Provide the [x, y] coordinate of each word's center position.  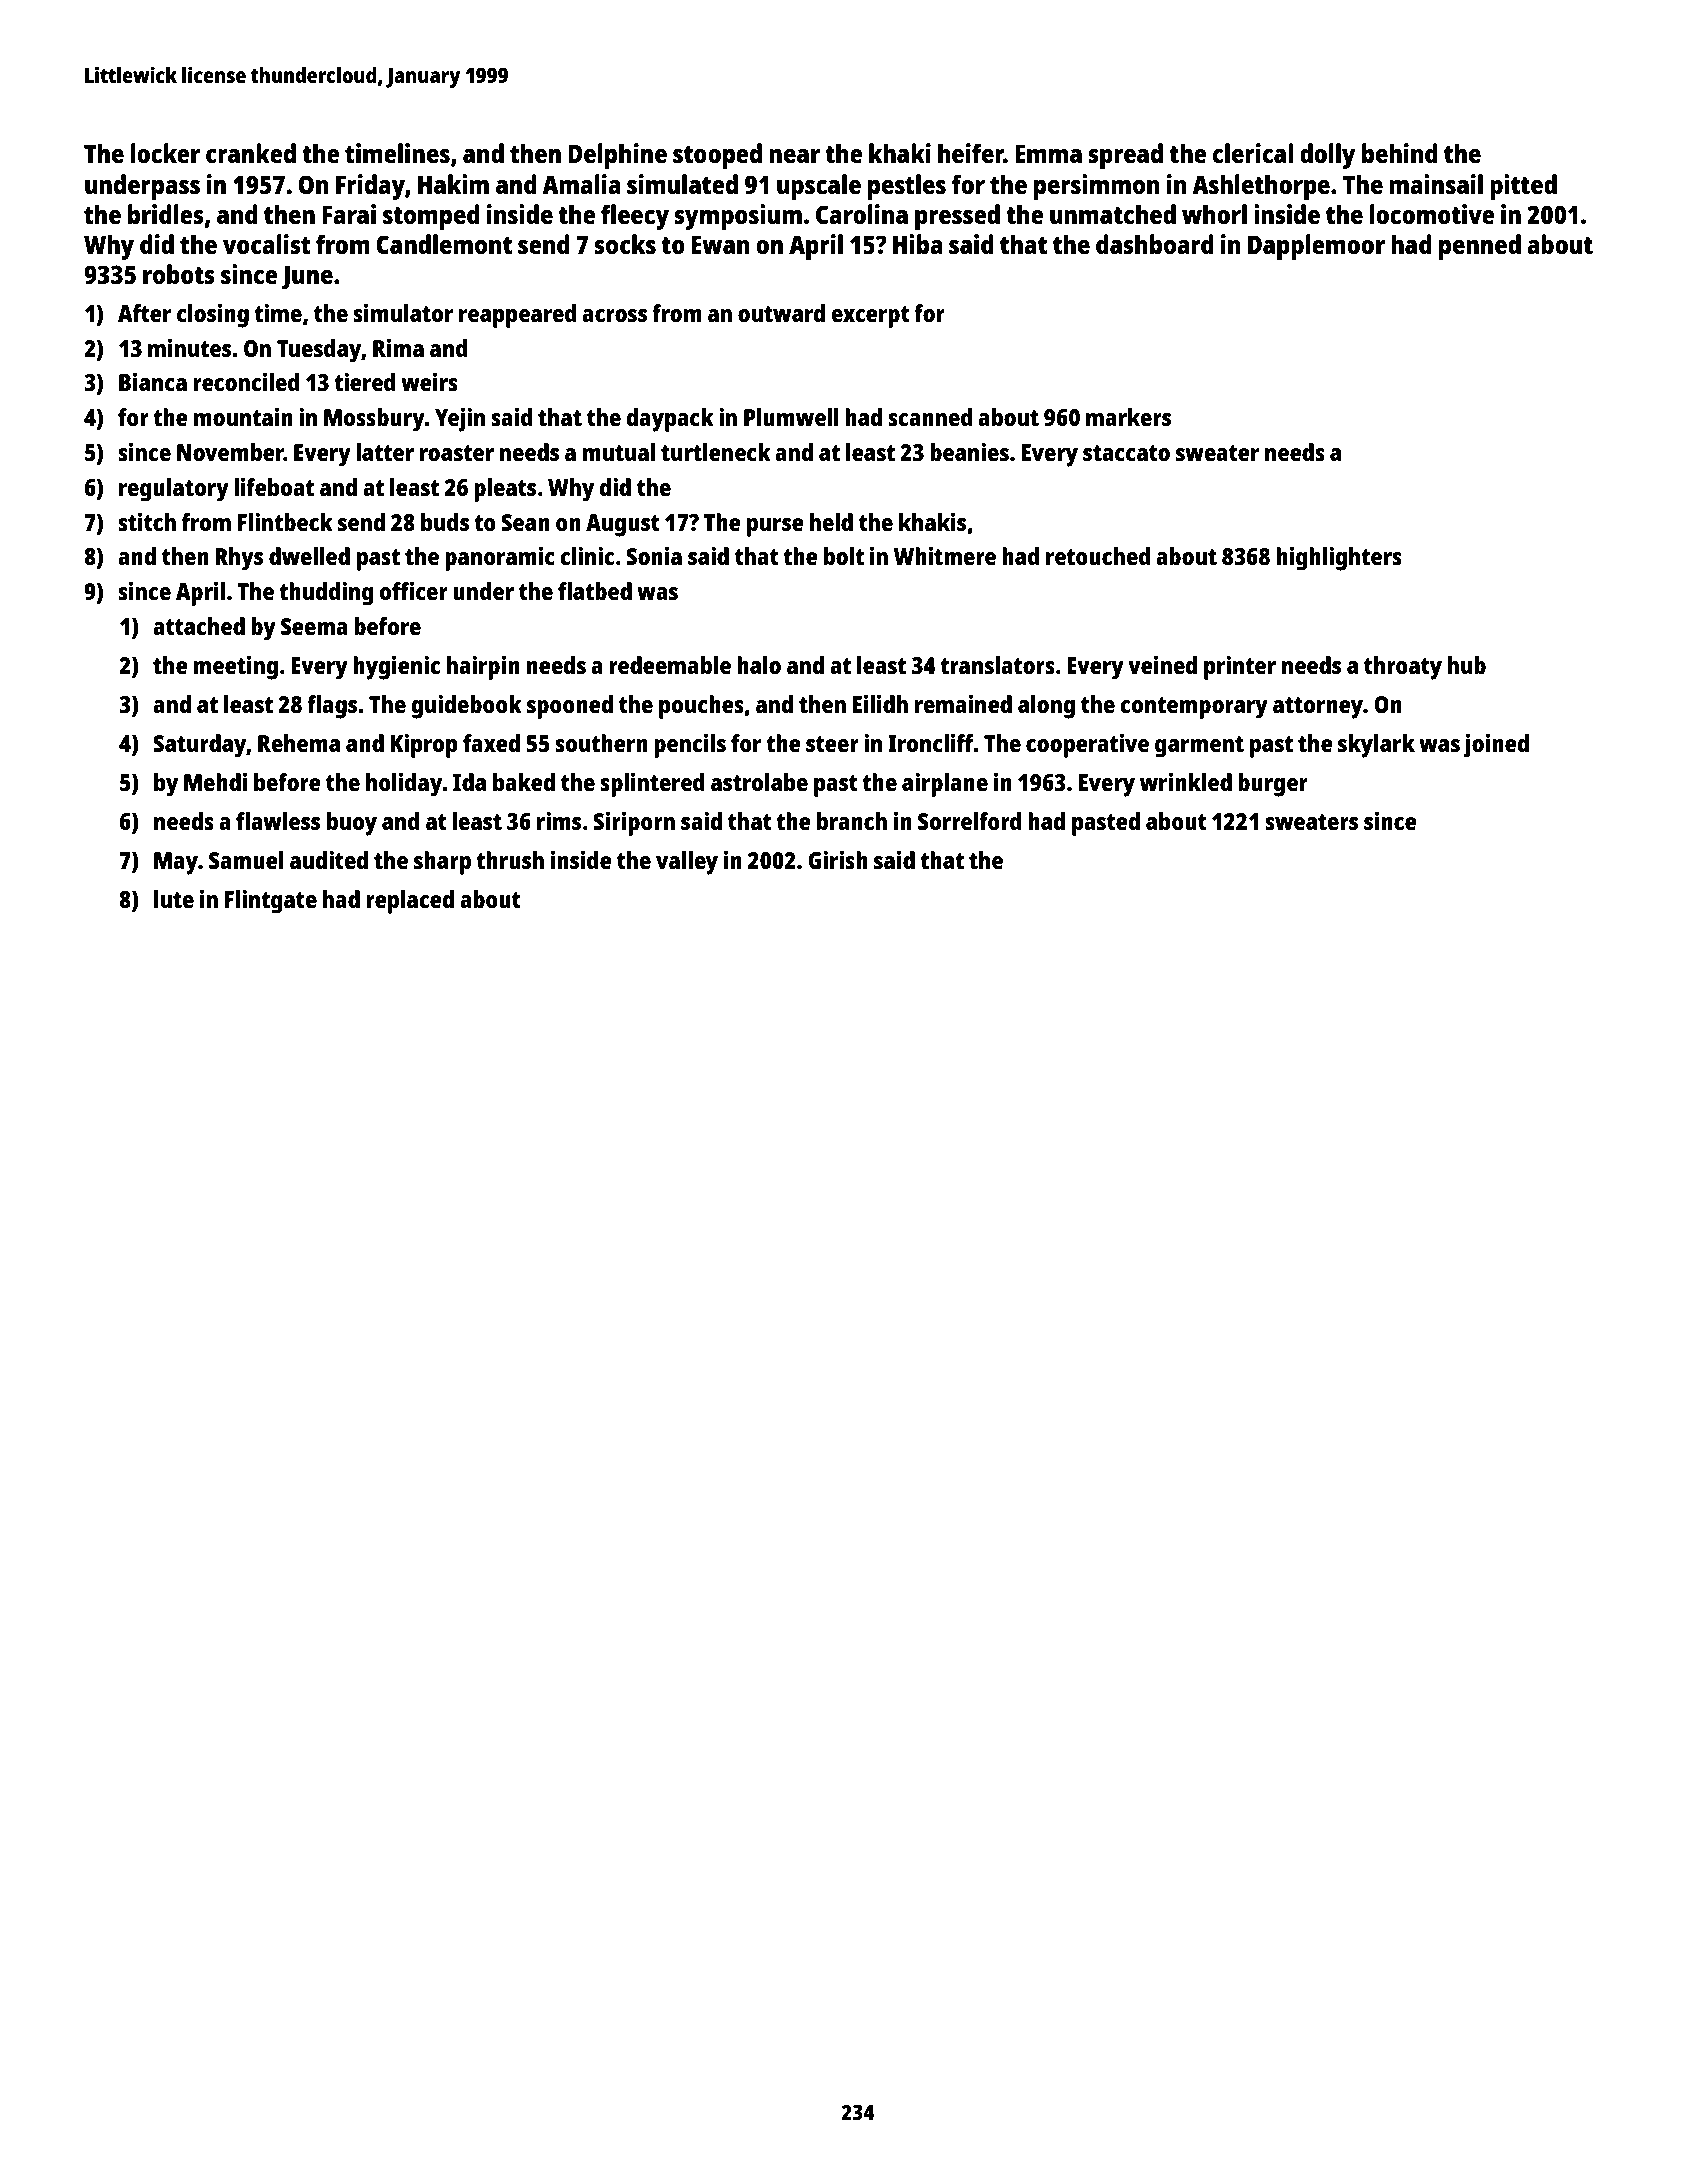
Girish [838, 859]
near [794, 156]
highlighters [1339, 558]
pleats [505, 490]
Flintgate [271, 901]
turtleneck [716, 452]
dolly [1328, 156]
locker [165, 153]
